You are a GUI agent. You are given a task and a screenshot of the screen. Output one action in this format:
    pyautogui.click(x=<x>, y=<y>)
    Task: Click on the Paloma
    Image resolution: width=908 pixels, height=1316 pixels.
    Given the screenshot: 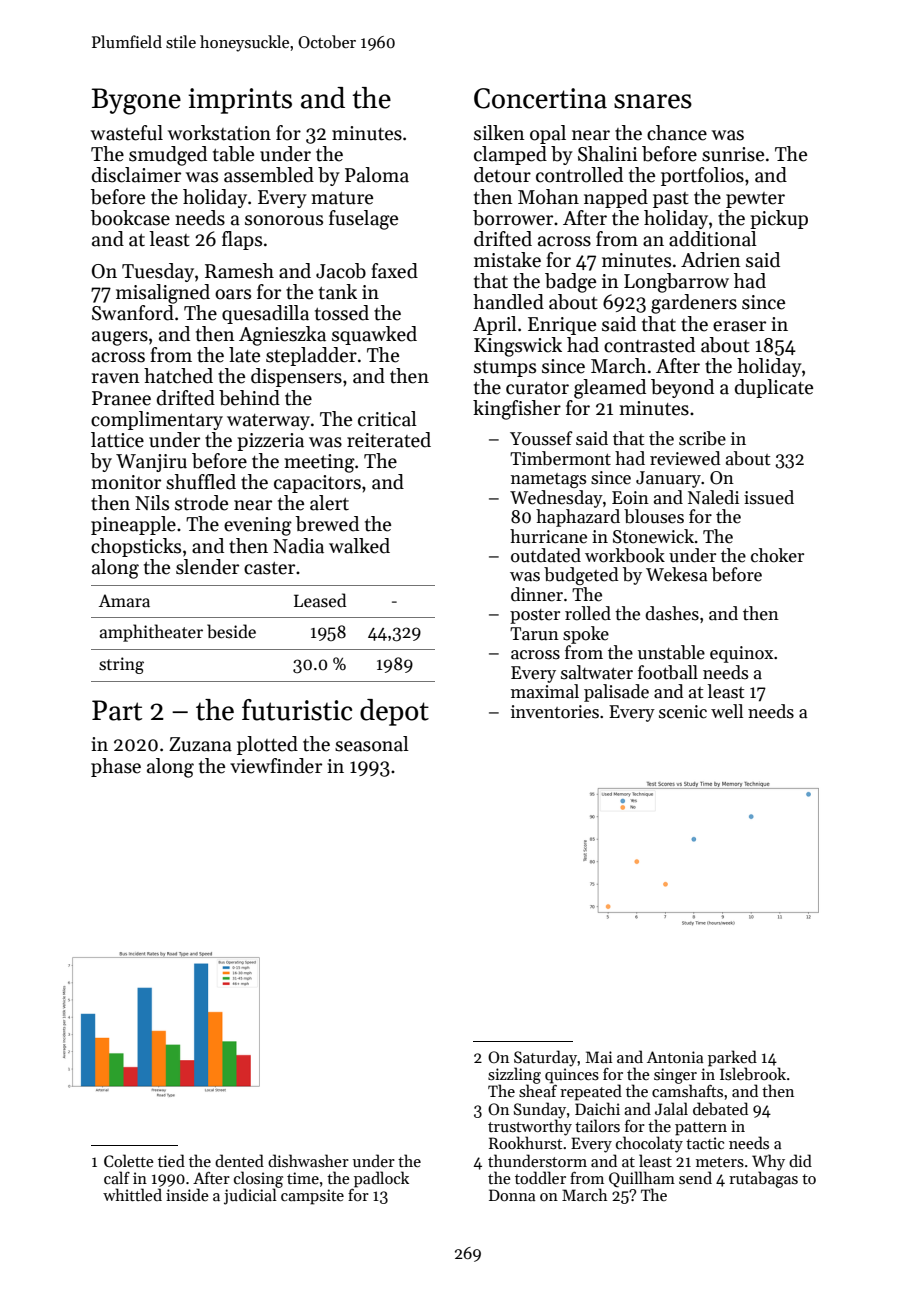 What is the action you would take?
    pyautogui.click(x=377, y=175)
